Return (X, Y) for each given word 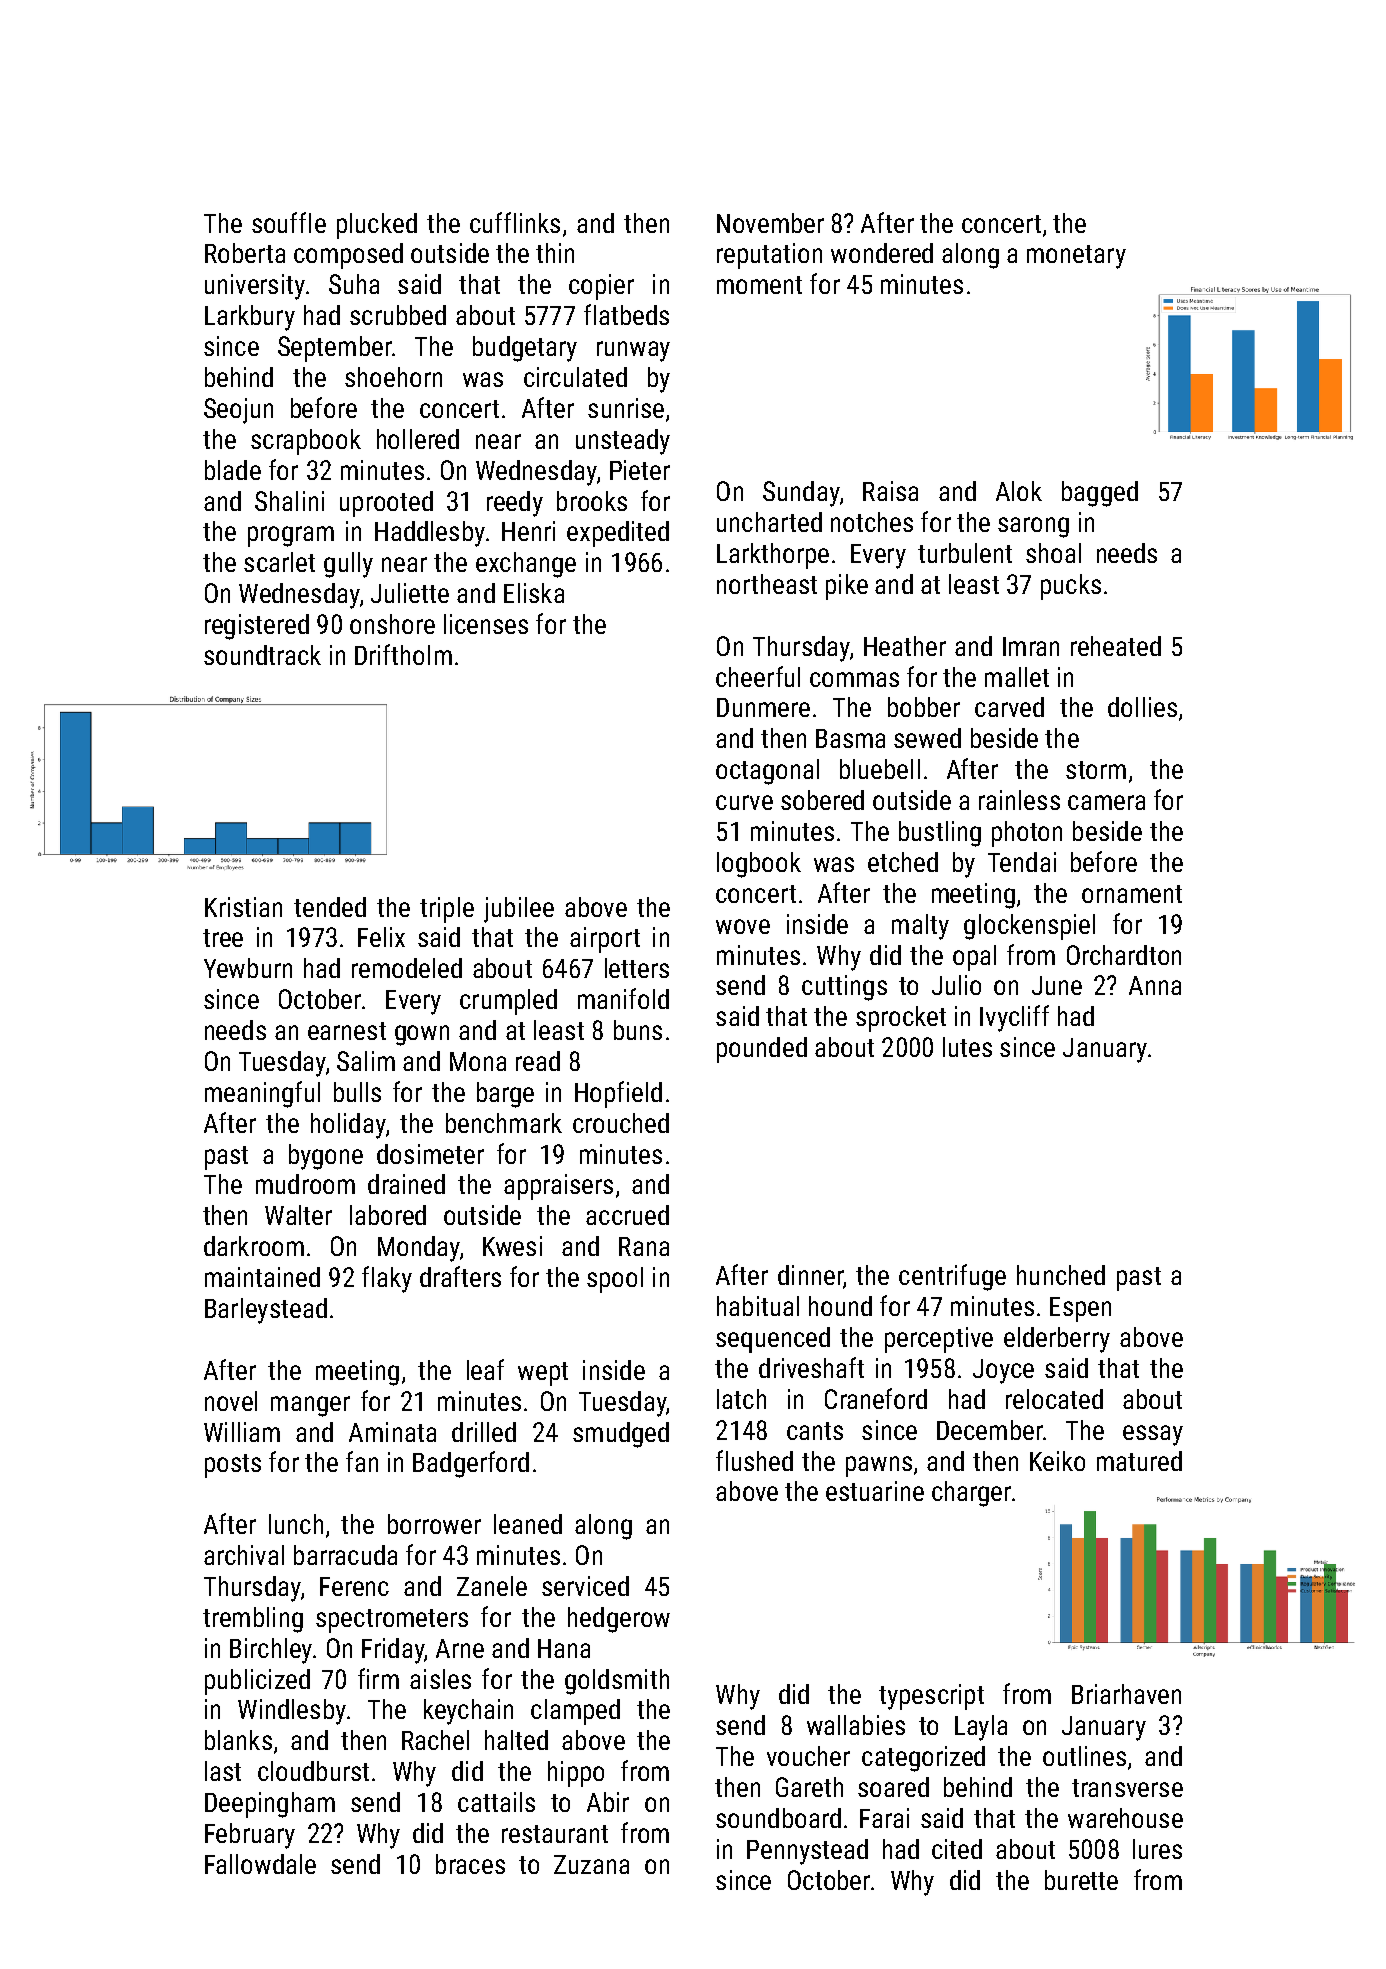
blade (233, 470)
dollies (1142, 707)
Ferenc (354, 1586)
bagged (1100, 494)
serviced (585, 1586)
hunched (1061, 1275)
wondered (882, 253)
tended (330, 907)
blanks (238, 1740)
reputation (769, 256)
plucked (377, 226)
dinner (810, 1275)
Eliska (534, 593)
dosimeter (430, 1154)
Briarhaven (1126, 1694)
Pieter (640, 470)
